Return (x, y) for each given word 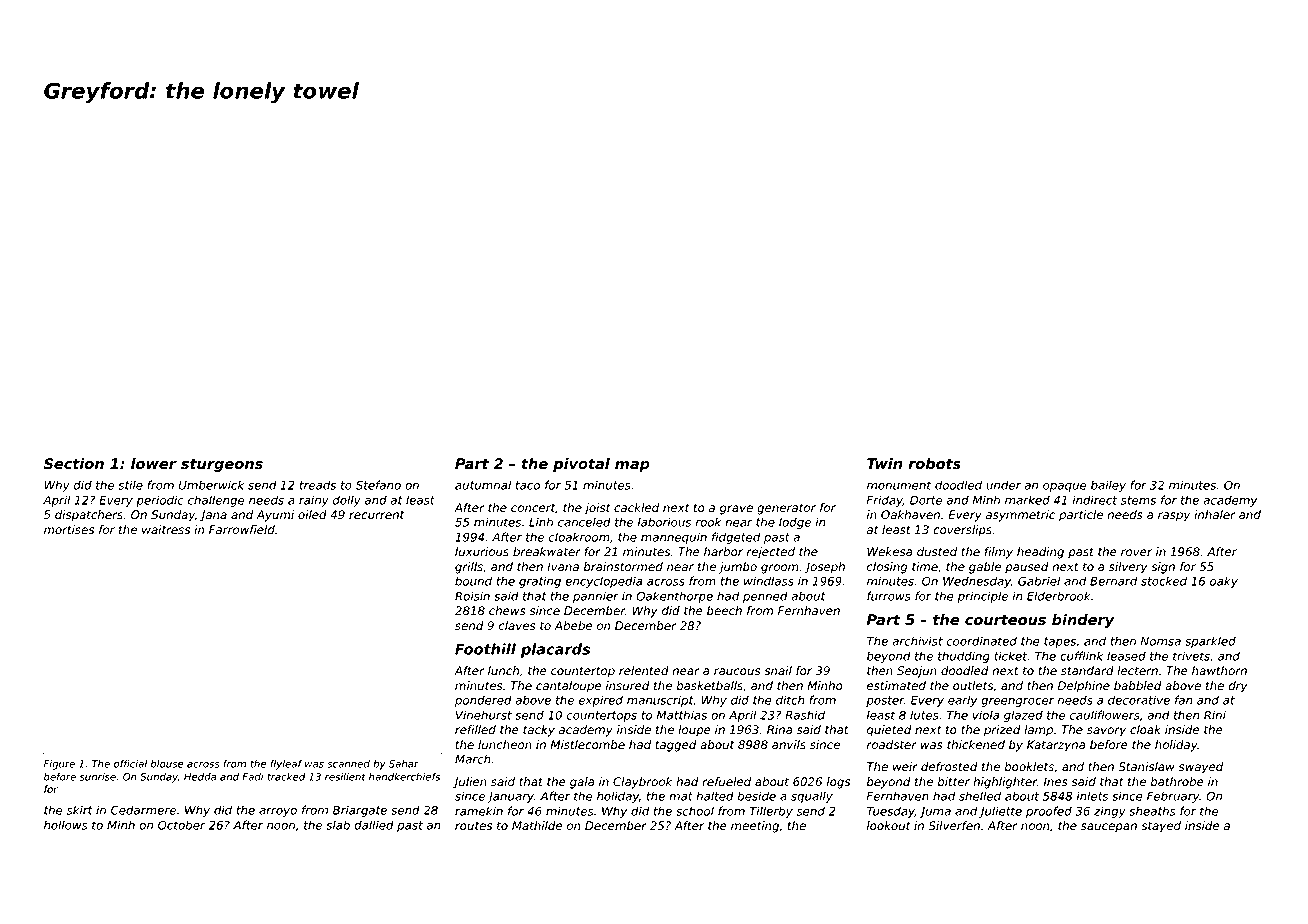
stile (130, 485)
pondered (483, 701)
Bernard (1113, 581)
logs (838, 783)
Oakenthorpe (674, 597)
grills (469, 568)
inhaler (1215, 514)
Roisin (472, 596)
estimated (896, 685)
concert (533, 508)
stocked (1164, 581)
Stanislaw (1146, 766)
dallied (374, 825)
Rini (1215, 715)
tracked (286, 777)
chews (507, 610)
